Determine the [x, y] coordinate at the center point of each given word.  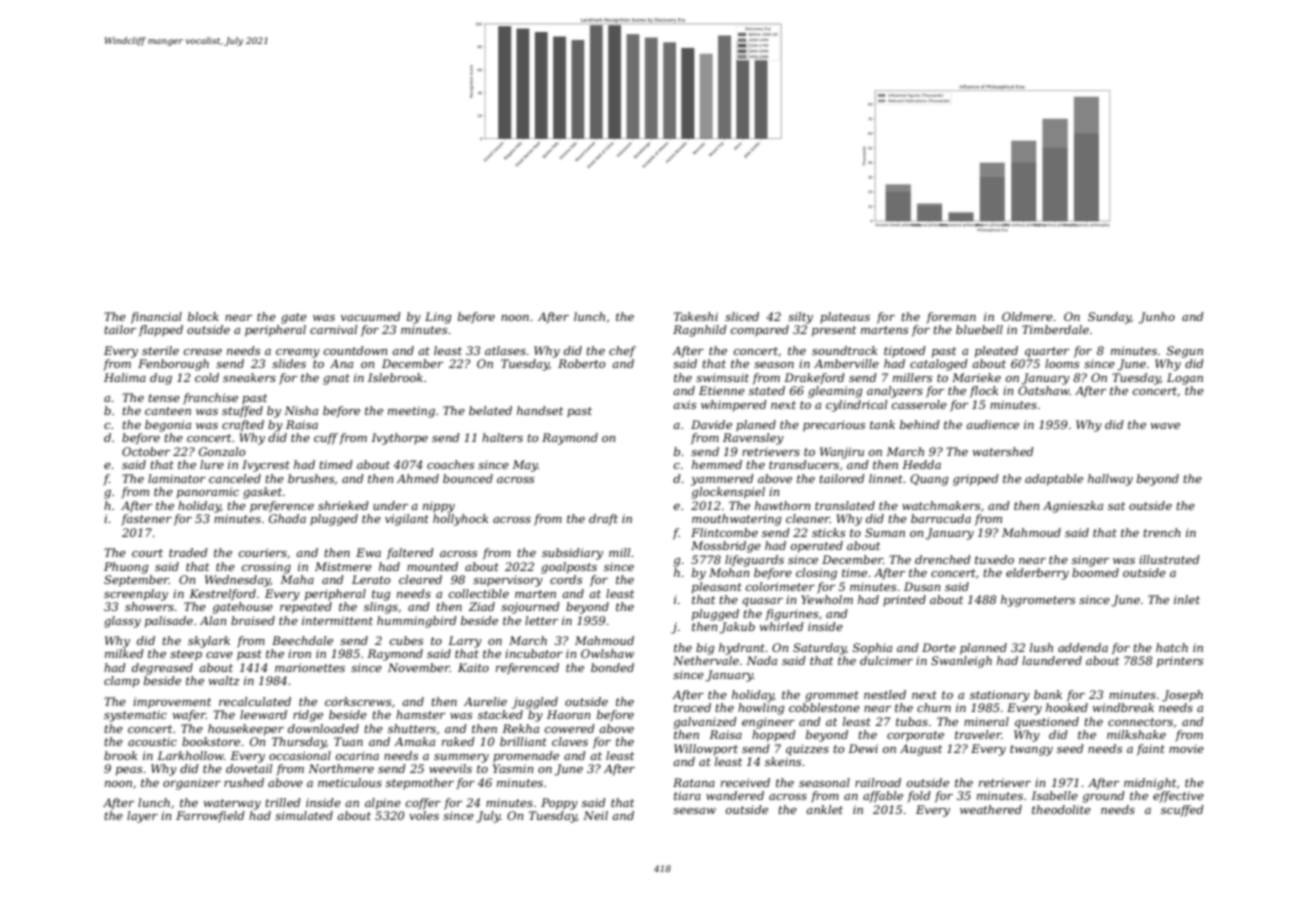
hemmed [717, 464]
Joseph [1182, 696]
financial [156, 318]
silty [800, 318]
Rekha [520, 728]
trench [1162, 532]
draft [603, 520]
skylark [209, 642]
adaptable [1054, 480]
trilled [283, 802]
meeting [411, 412]
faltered [410, 554]
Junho [1156, 318]
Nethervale [706, 660]
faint [1151, 750]
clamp [121, 682]
